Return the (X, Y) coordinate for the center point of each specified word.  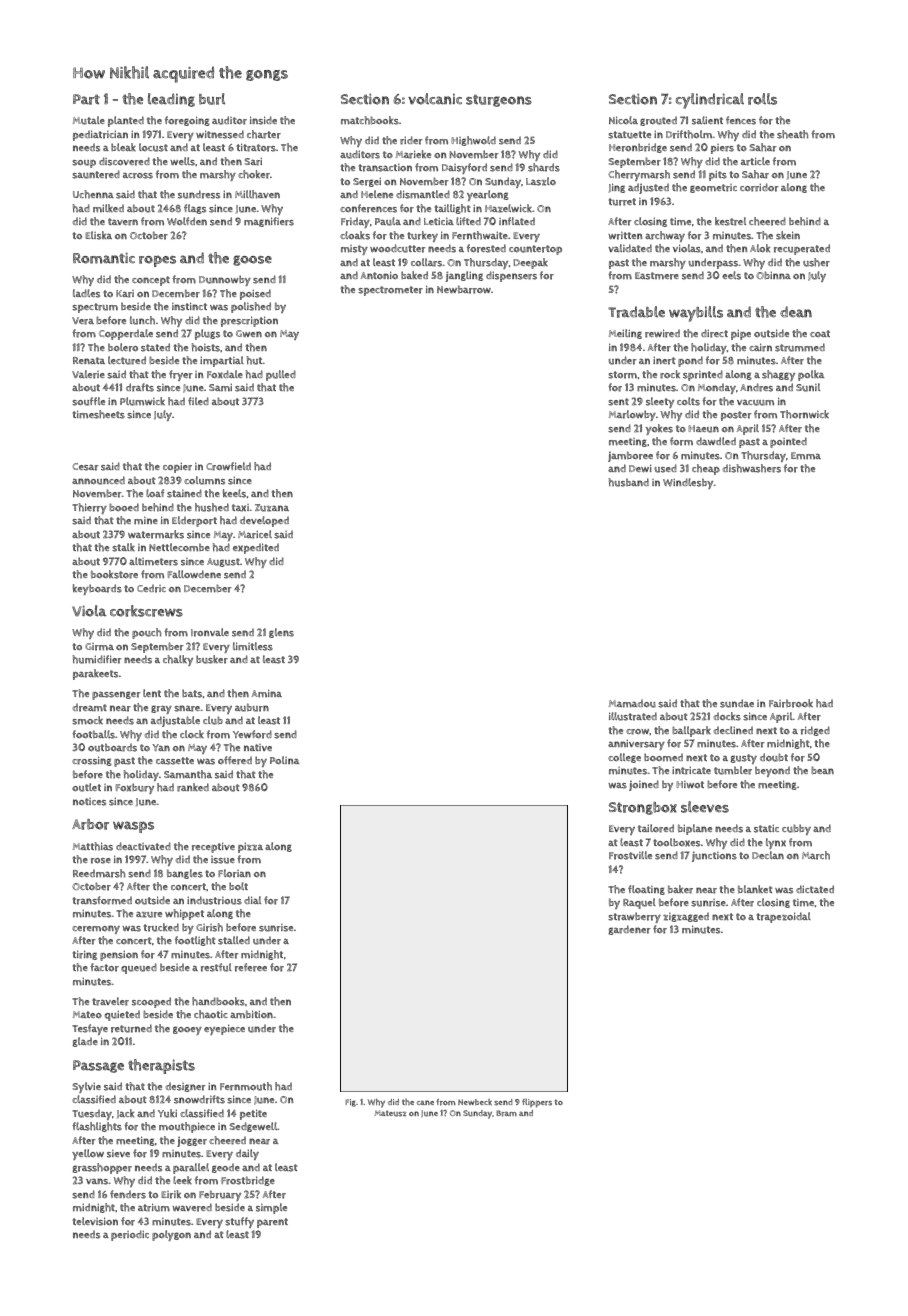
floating (646, 890)
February (220, 1195)
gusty (743, 759)
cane (425, 1102)
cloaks (355, 235)
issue (223, 860)
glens (281, 633)
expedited (256, 548)
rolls (762, 99)
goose (252, 260)
